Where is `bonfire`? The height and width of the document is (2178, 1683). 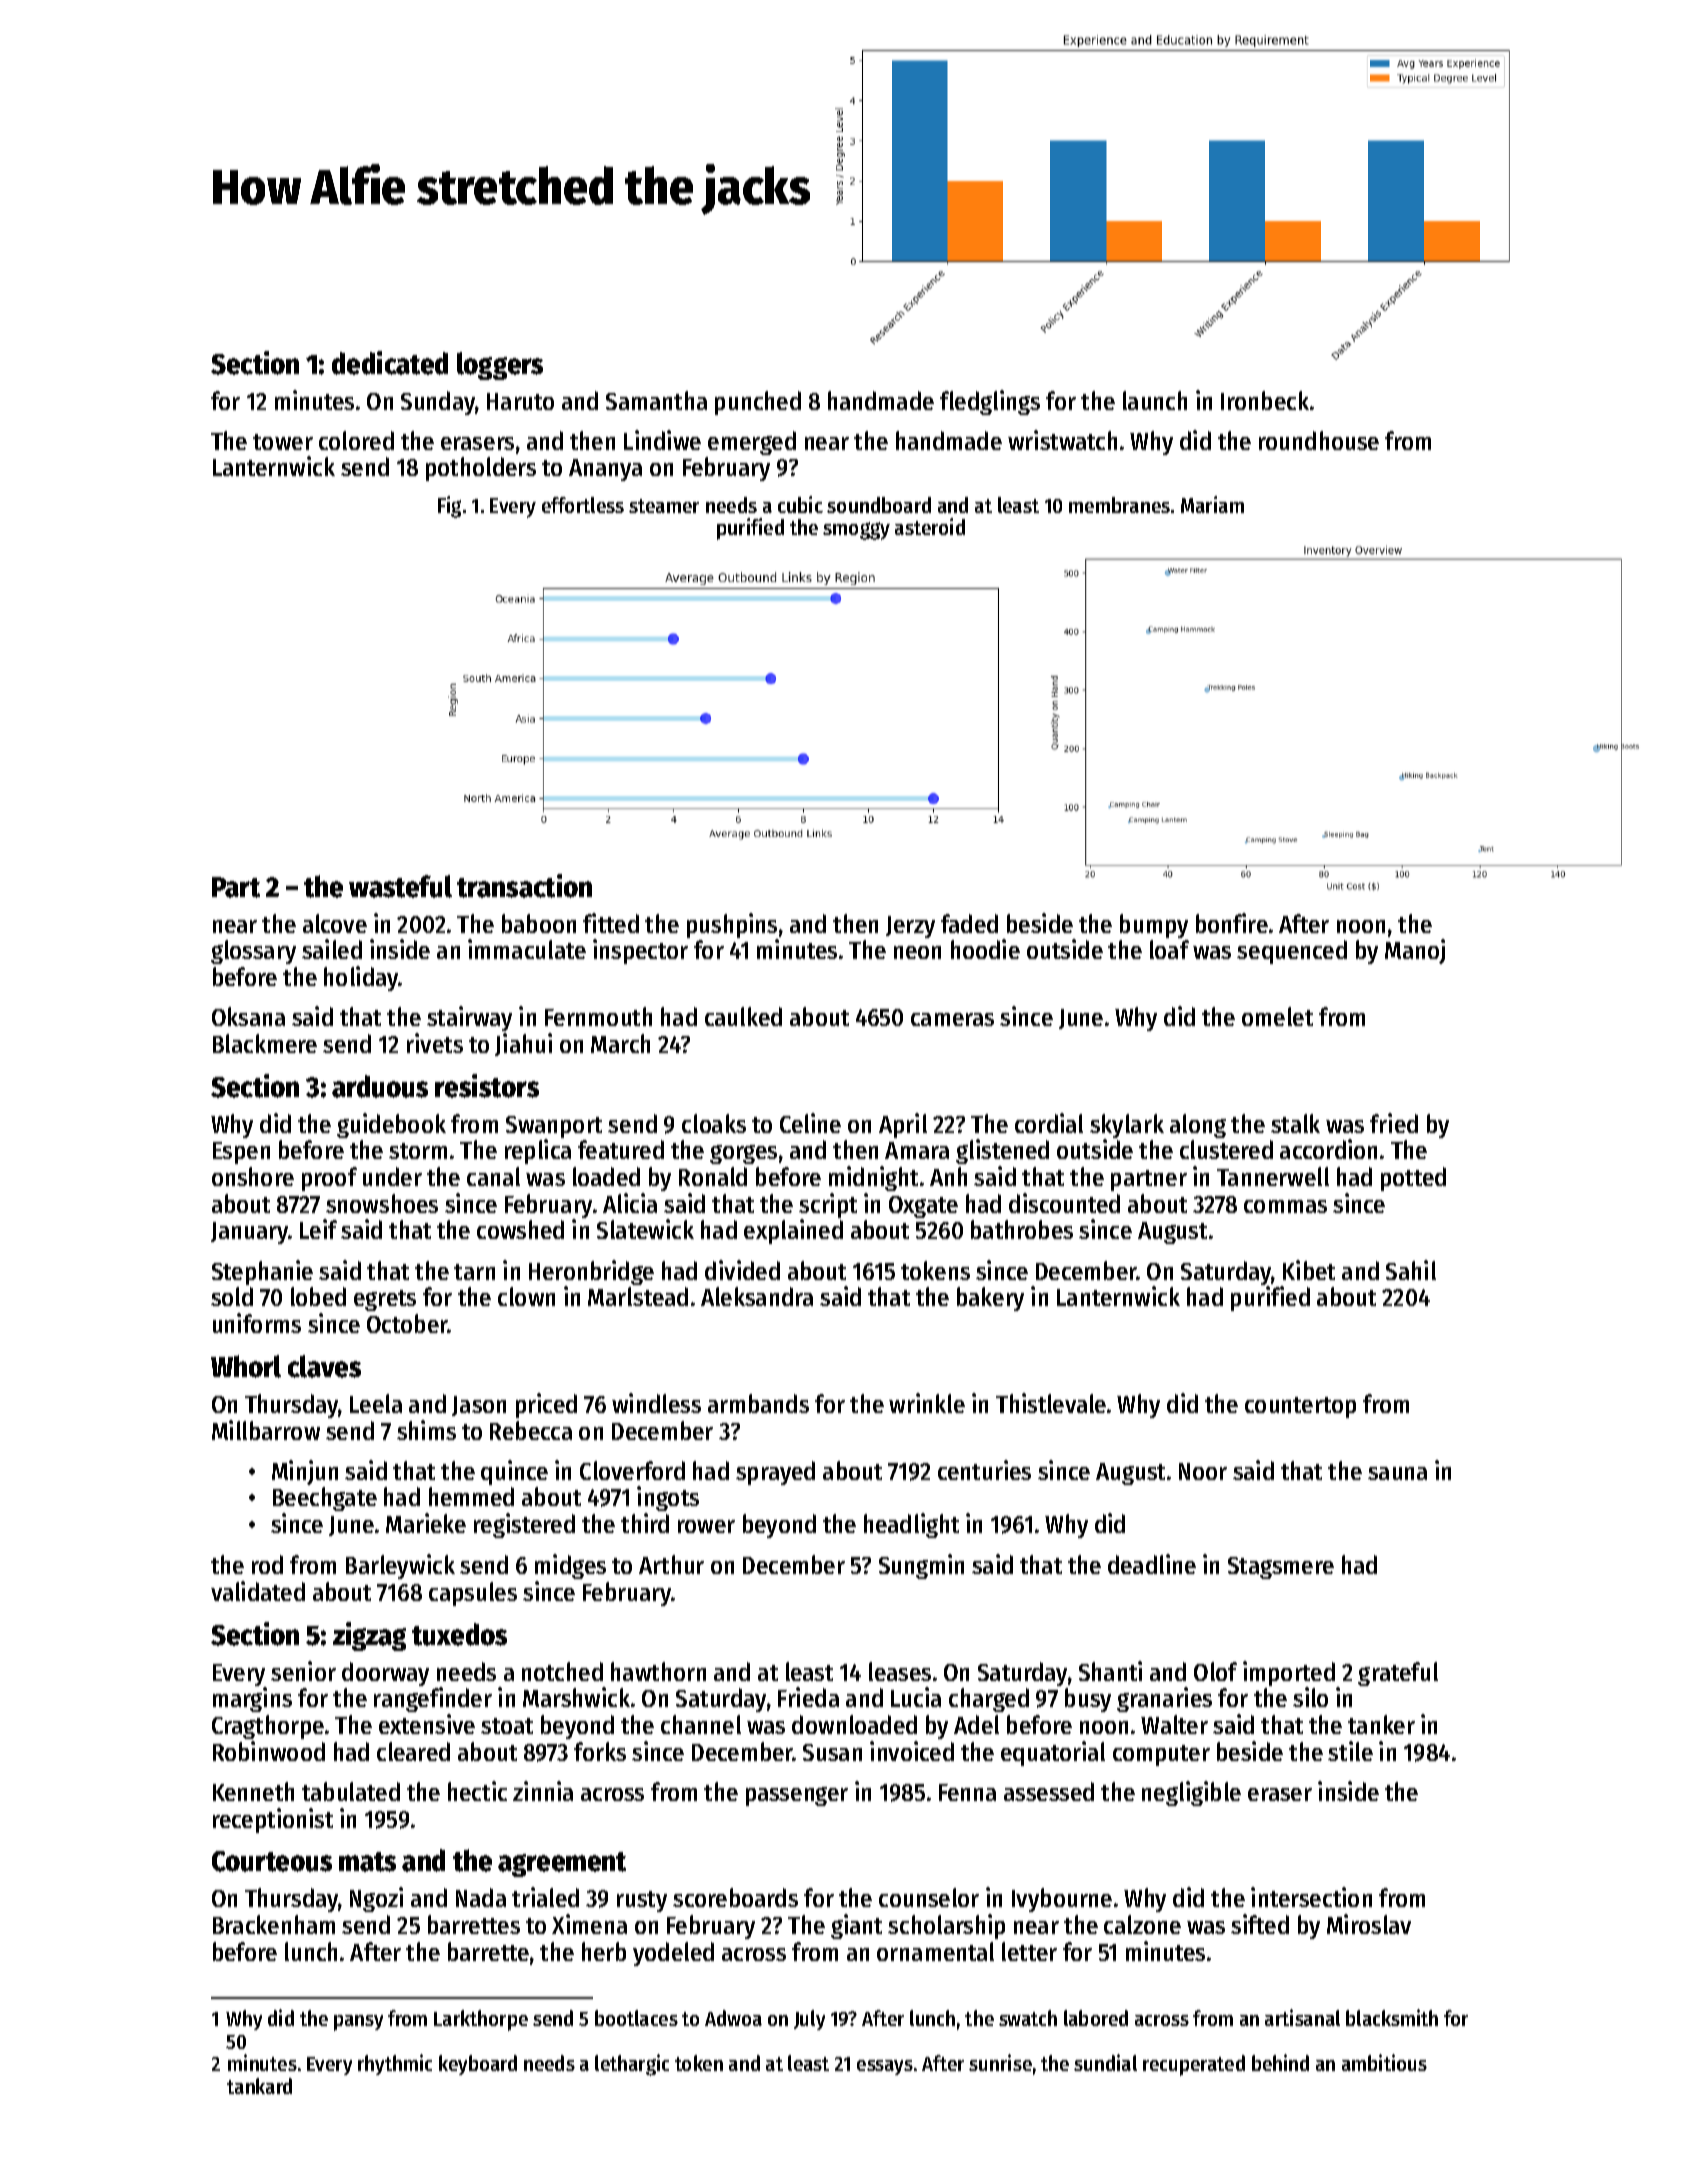
bonfire is located at coordinates (1232, 923).
